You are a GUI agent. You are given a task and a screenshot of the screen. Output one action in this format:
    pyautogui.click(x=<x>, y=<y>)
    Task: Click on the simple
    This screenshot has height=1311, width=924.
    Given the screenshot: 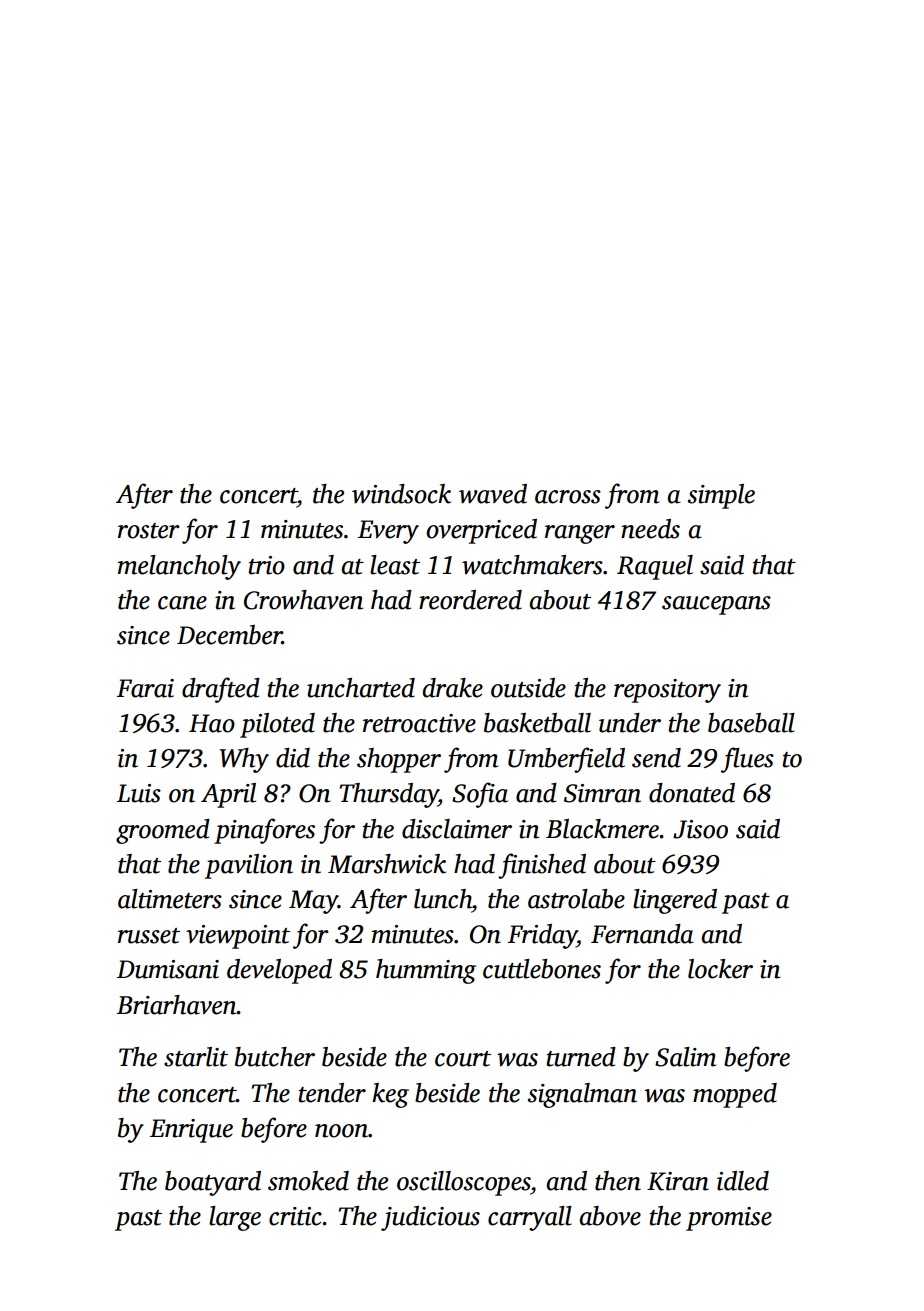 What is the action you would take?
    pyautogui.click(x=721, y=496)
